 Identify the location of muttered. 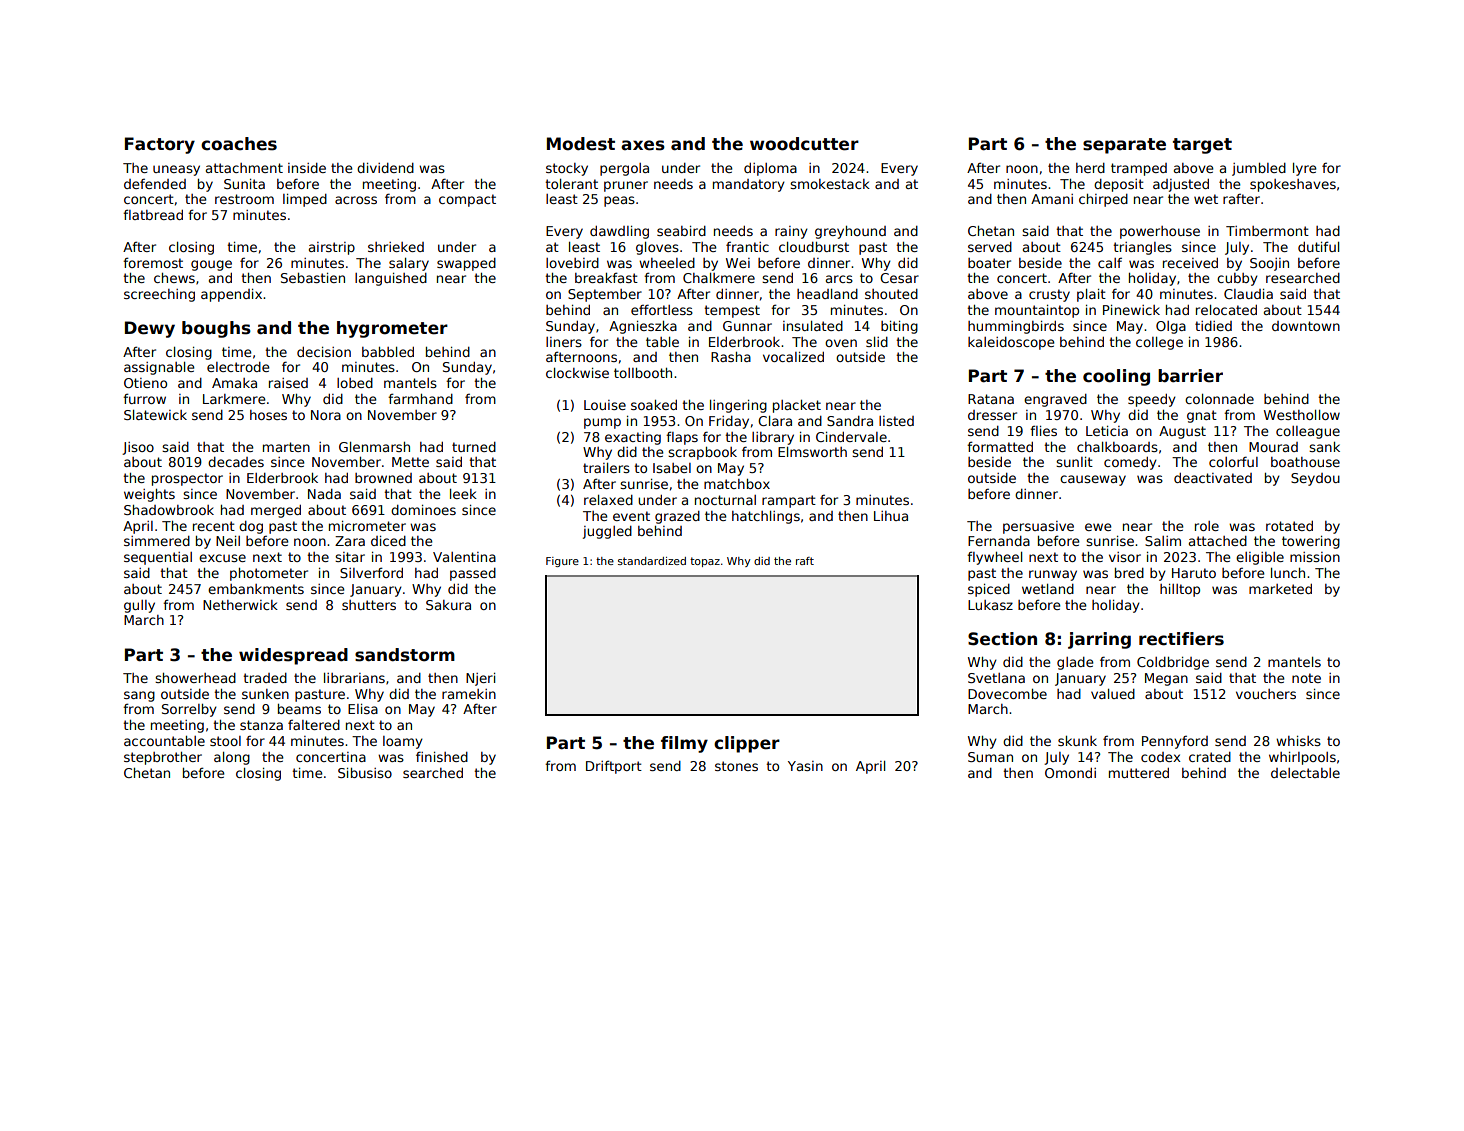
(1139, 773).
